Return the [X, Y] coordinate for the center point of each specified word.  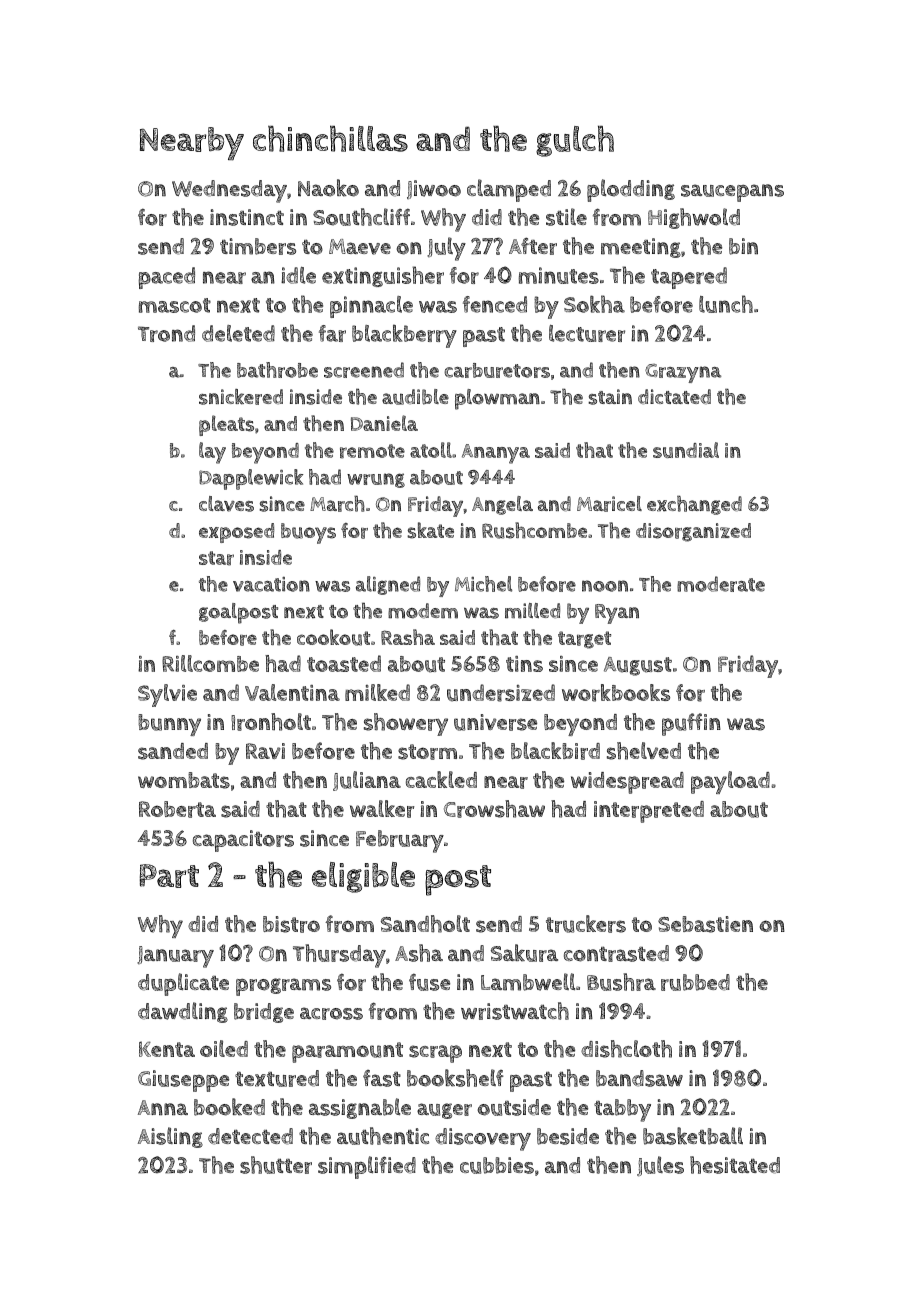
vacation [271, 584]
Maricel [609, 504]
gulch [575, 141]
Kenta [167, 1049]
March [337, 503]
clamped [509, 190]
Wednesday [229, 191]
